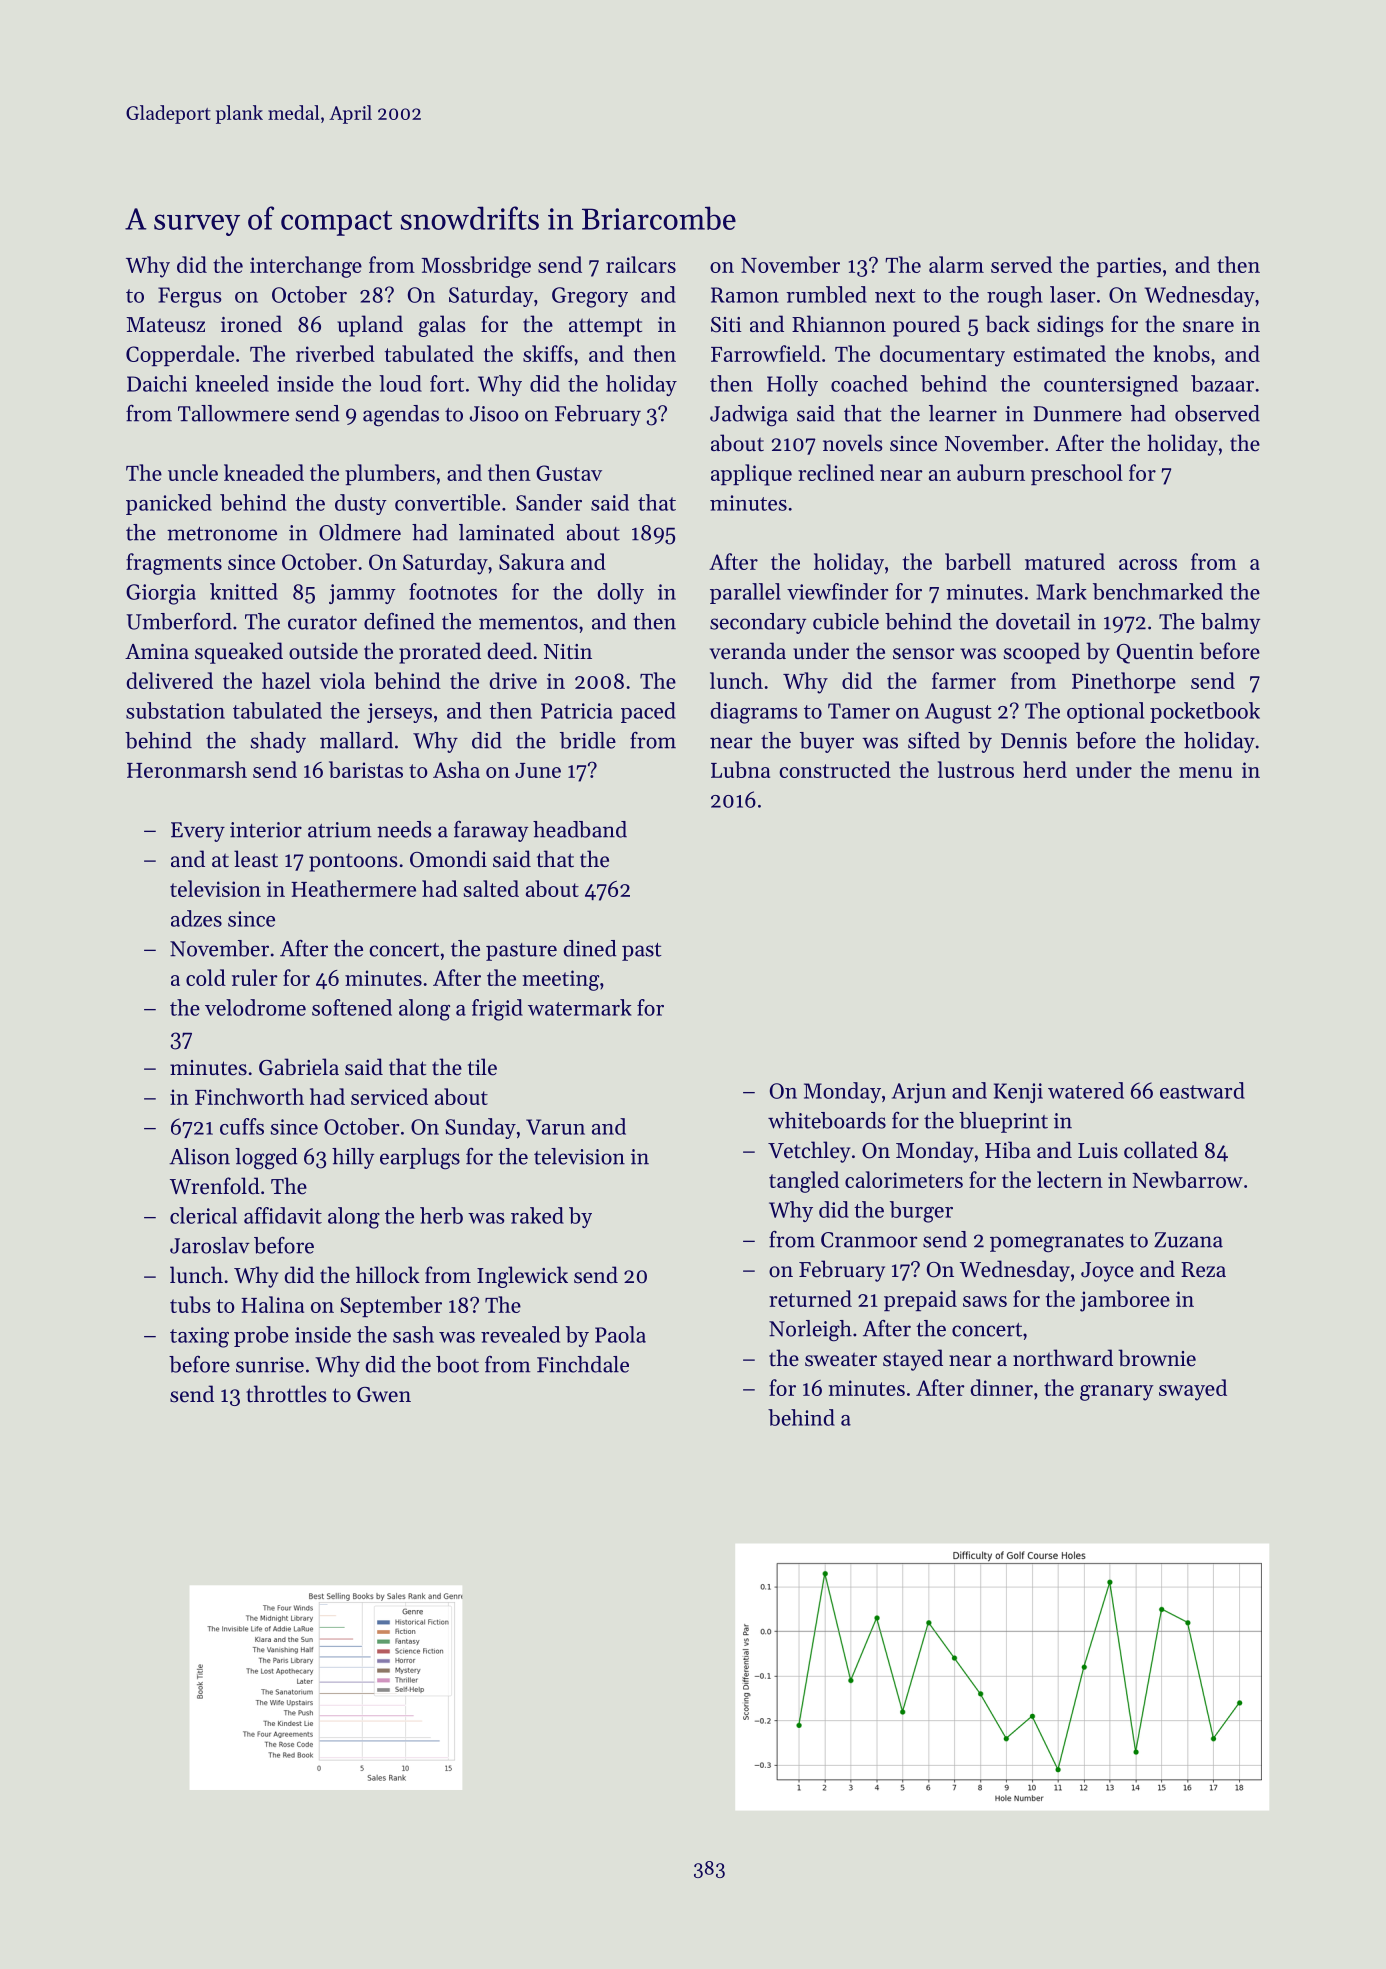  Describe the element at coordinates (233, 413) in the screenshot. I see `Tallowmere` at that location.
